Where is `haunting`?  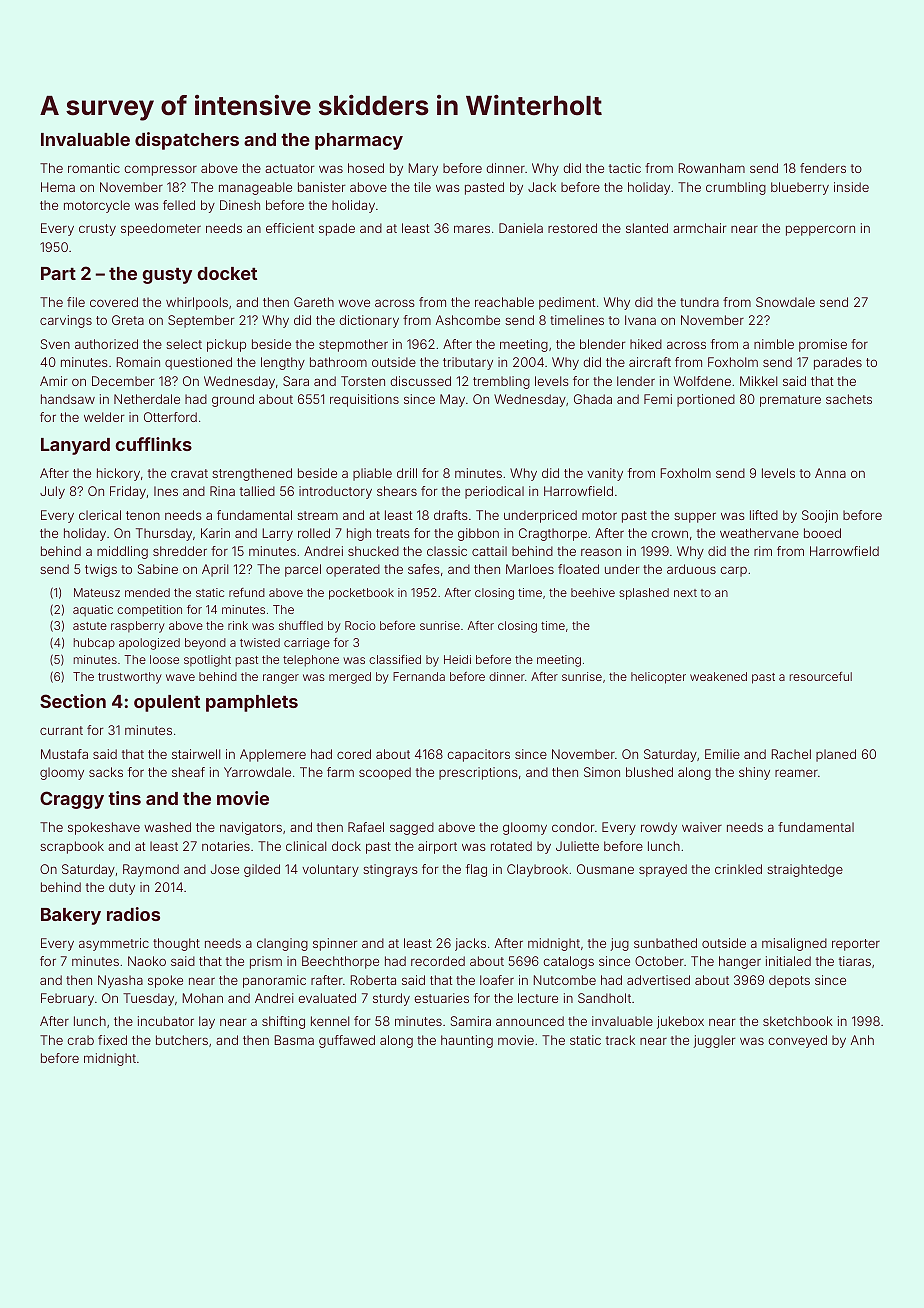
haunting is located at coordinates (467, 1041).
